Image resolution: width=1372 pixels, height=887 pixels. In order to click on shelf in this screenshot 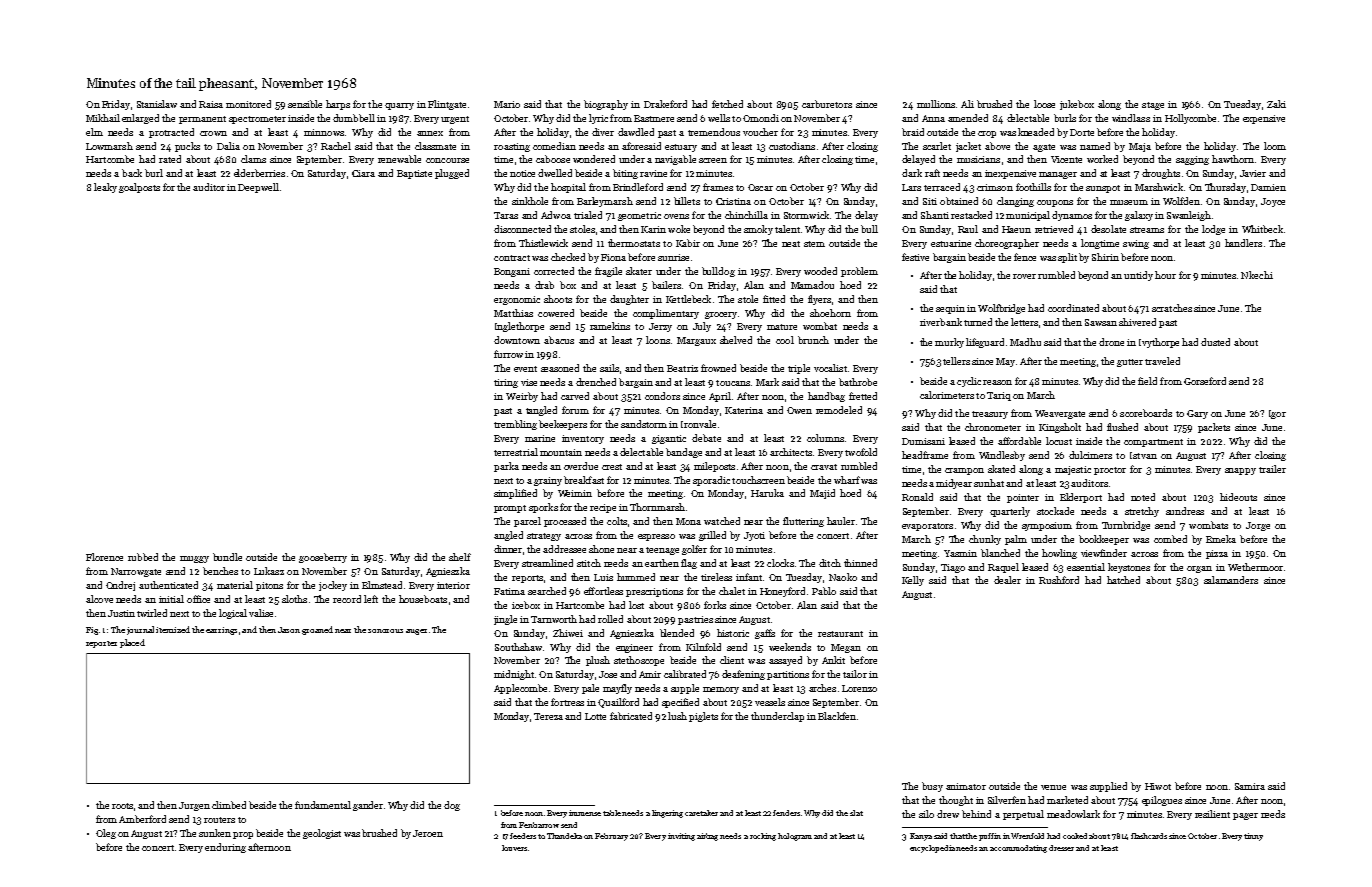, I will do `click(460, 557)`.
